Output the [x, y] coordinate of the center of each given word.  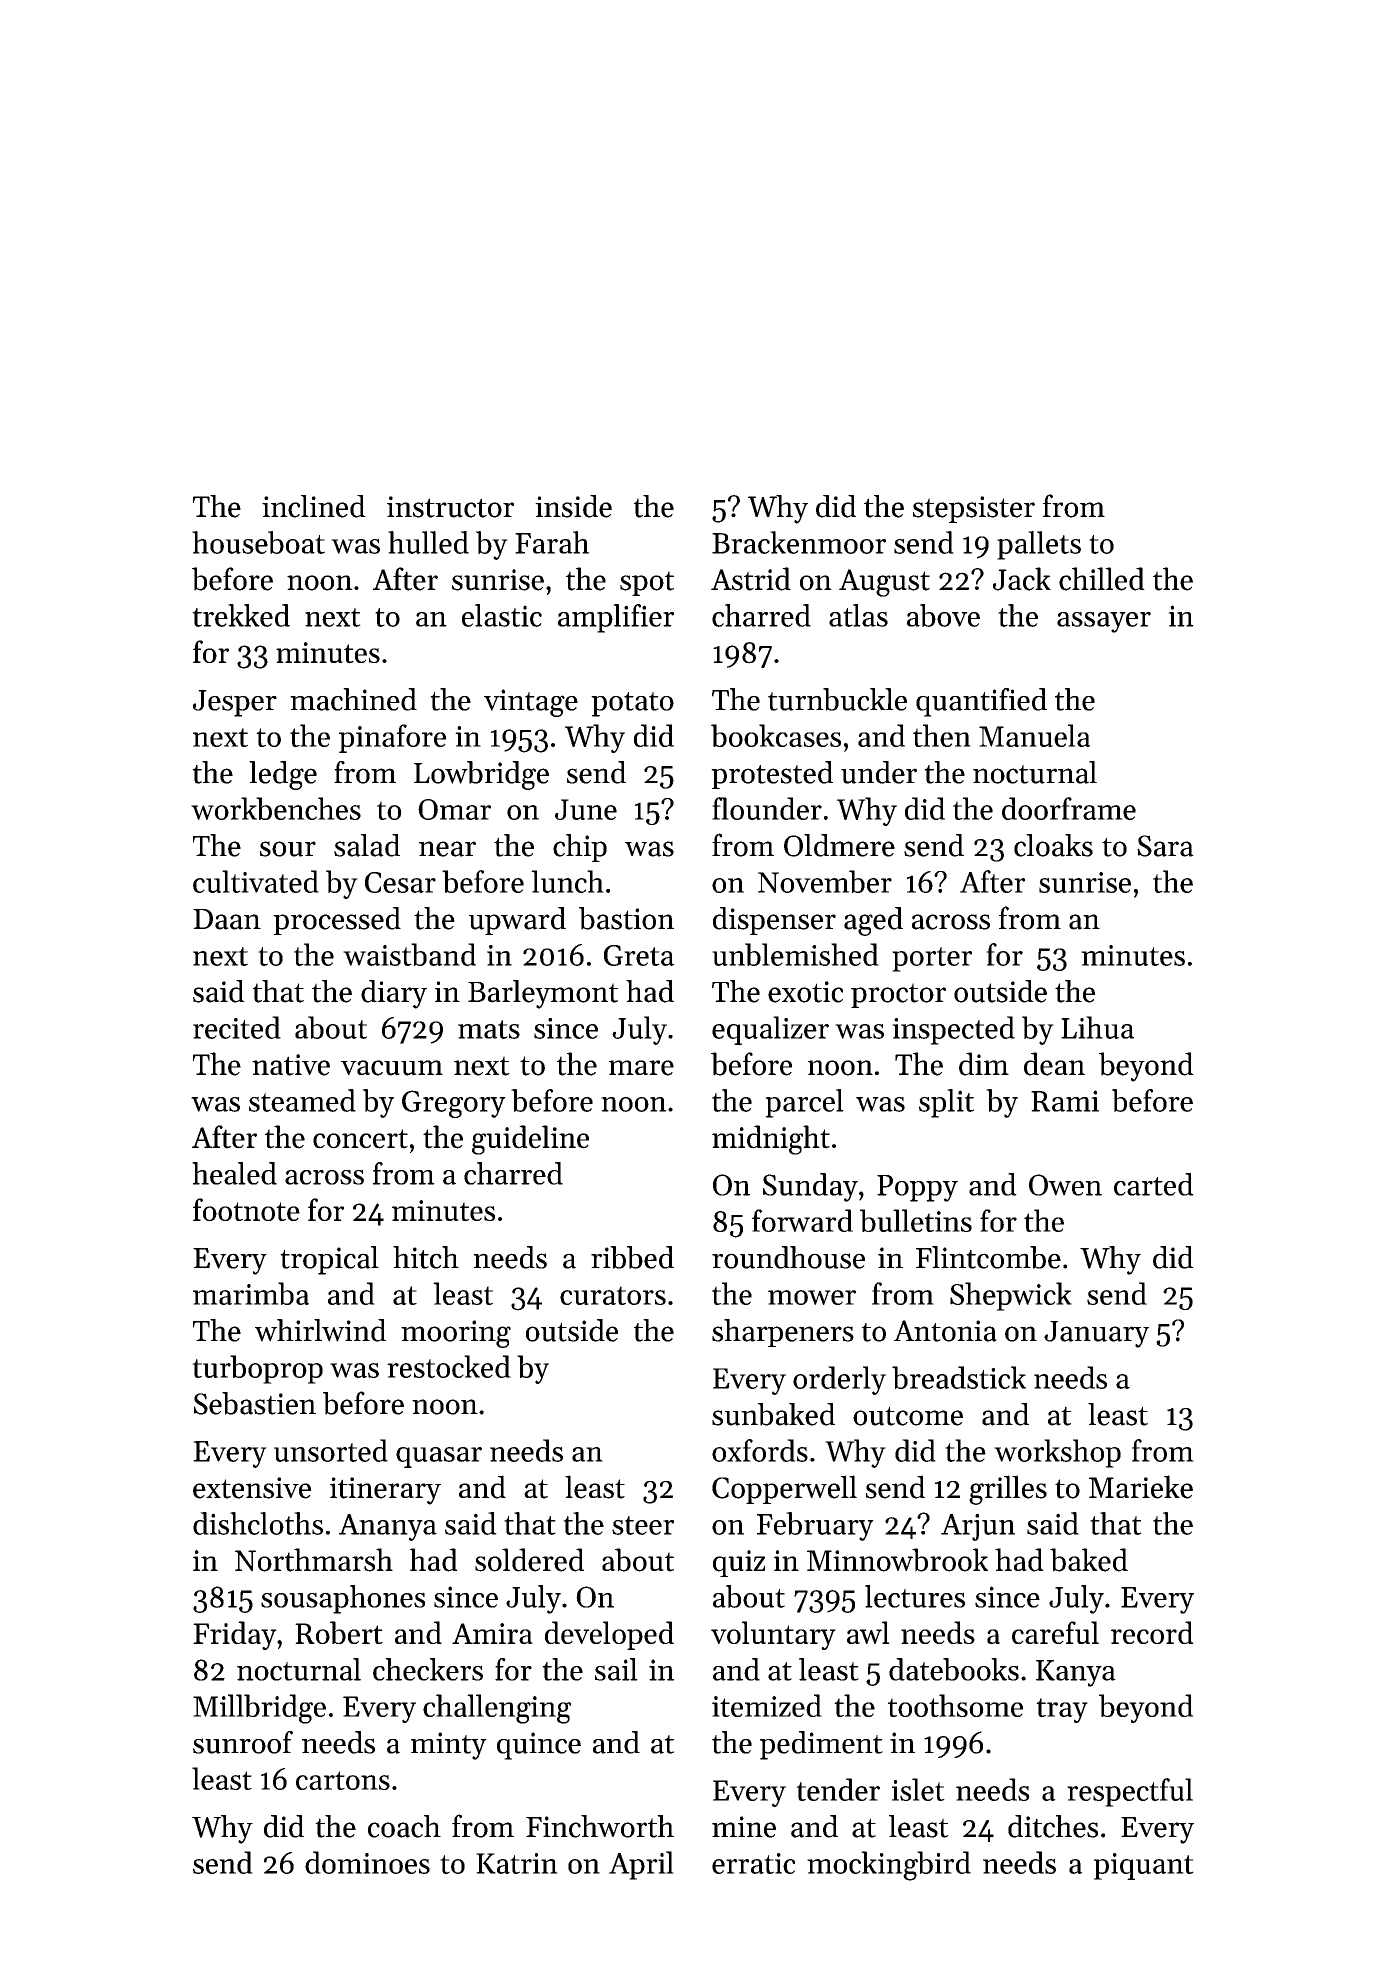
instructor [450, 507]
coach [404, 1826]
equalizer [770, 1030]
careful [1055, 1632]
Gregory [454, 1104]
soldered [529, 1560]
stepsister [974, 509]
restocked [449, 1366]
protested [772, 775]
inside [573, 506]
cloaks [1053, 845]
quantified [981, 702]
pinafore [392, 738]
